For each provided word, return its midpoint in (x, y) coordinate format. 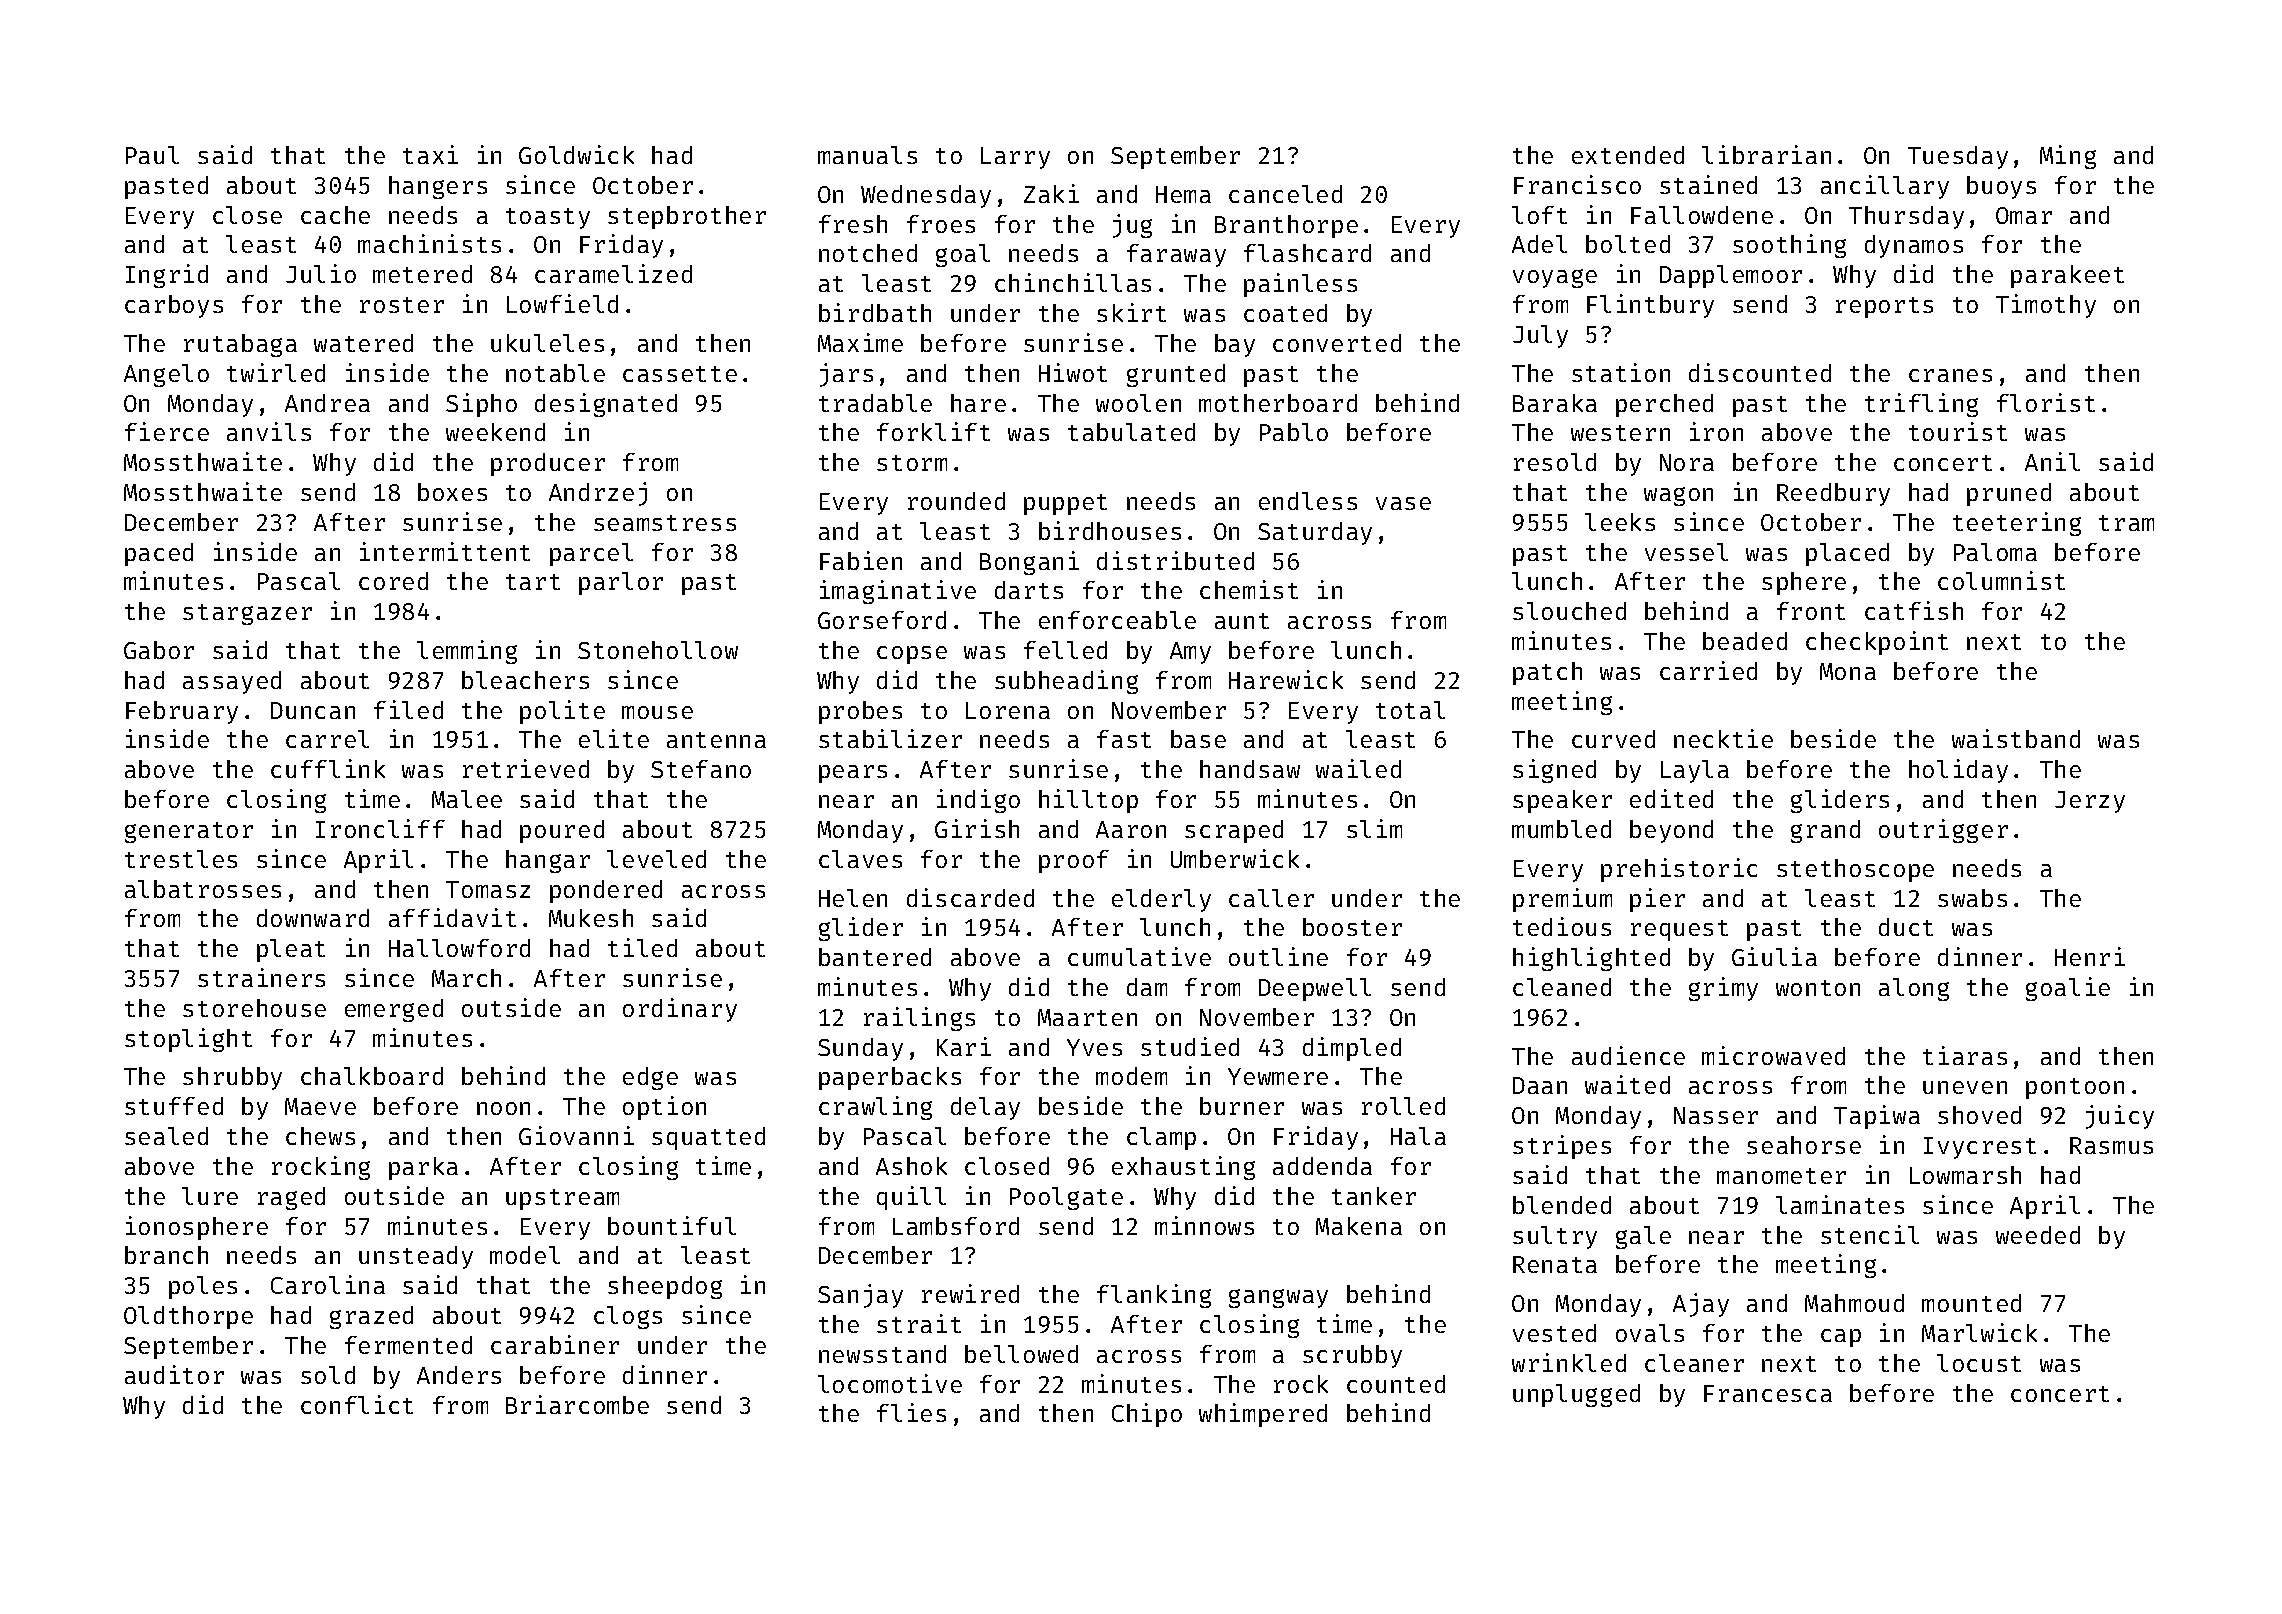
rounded (956, 501)
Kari (964, 1046)
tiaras (1965, 1055)
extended (1628, 155)
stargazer (247, 614)
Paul (152, 155)
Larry (1015, 158)
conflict (357, 1404)
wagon (1678, 496)
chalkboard (372, 1076)
